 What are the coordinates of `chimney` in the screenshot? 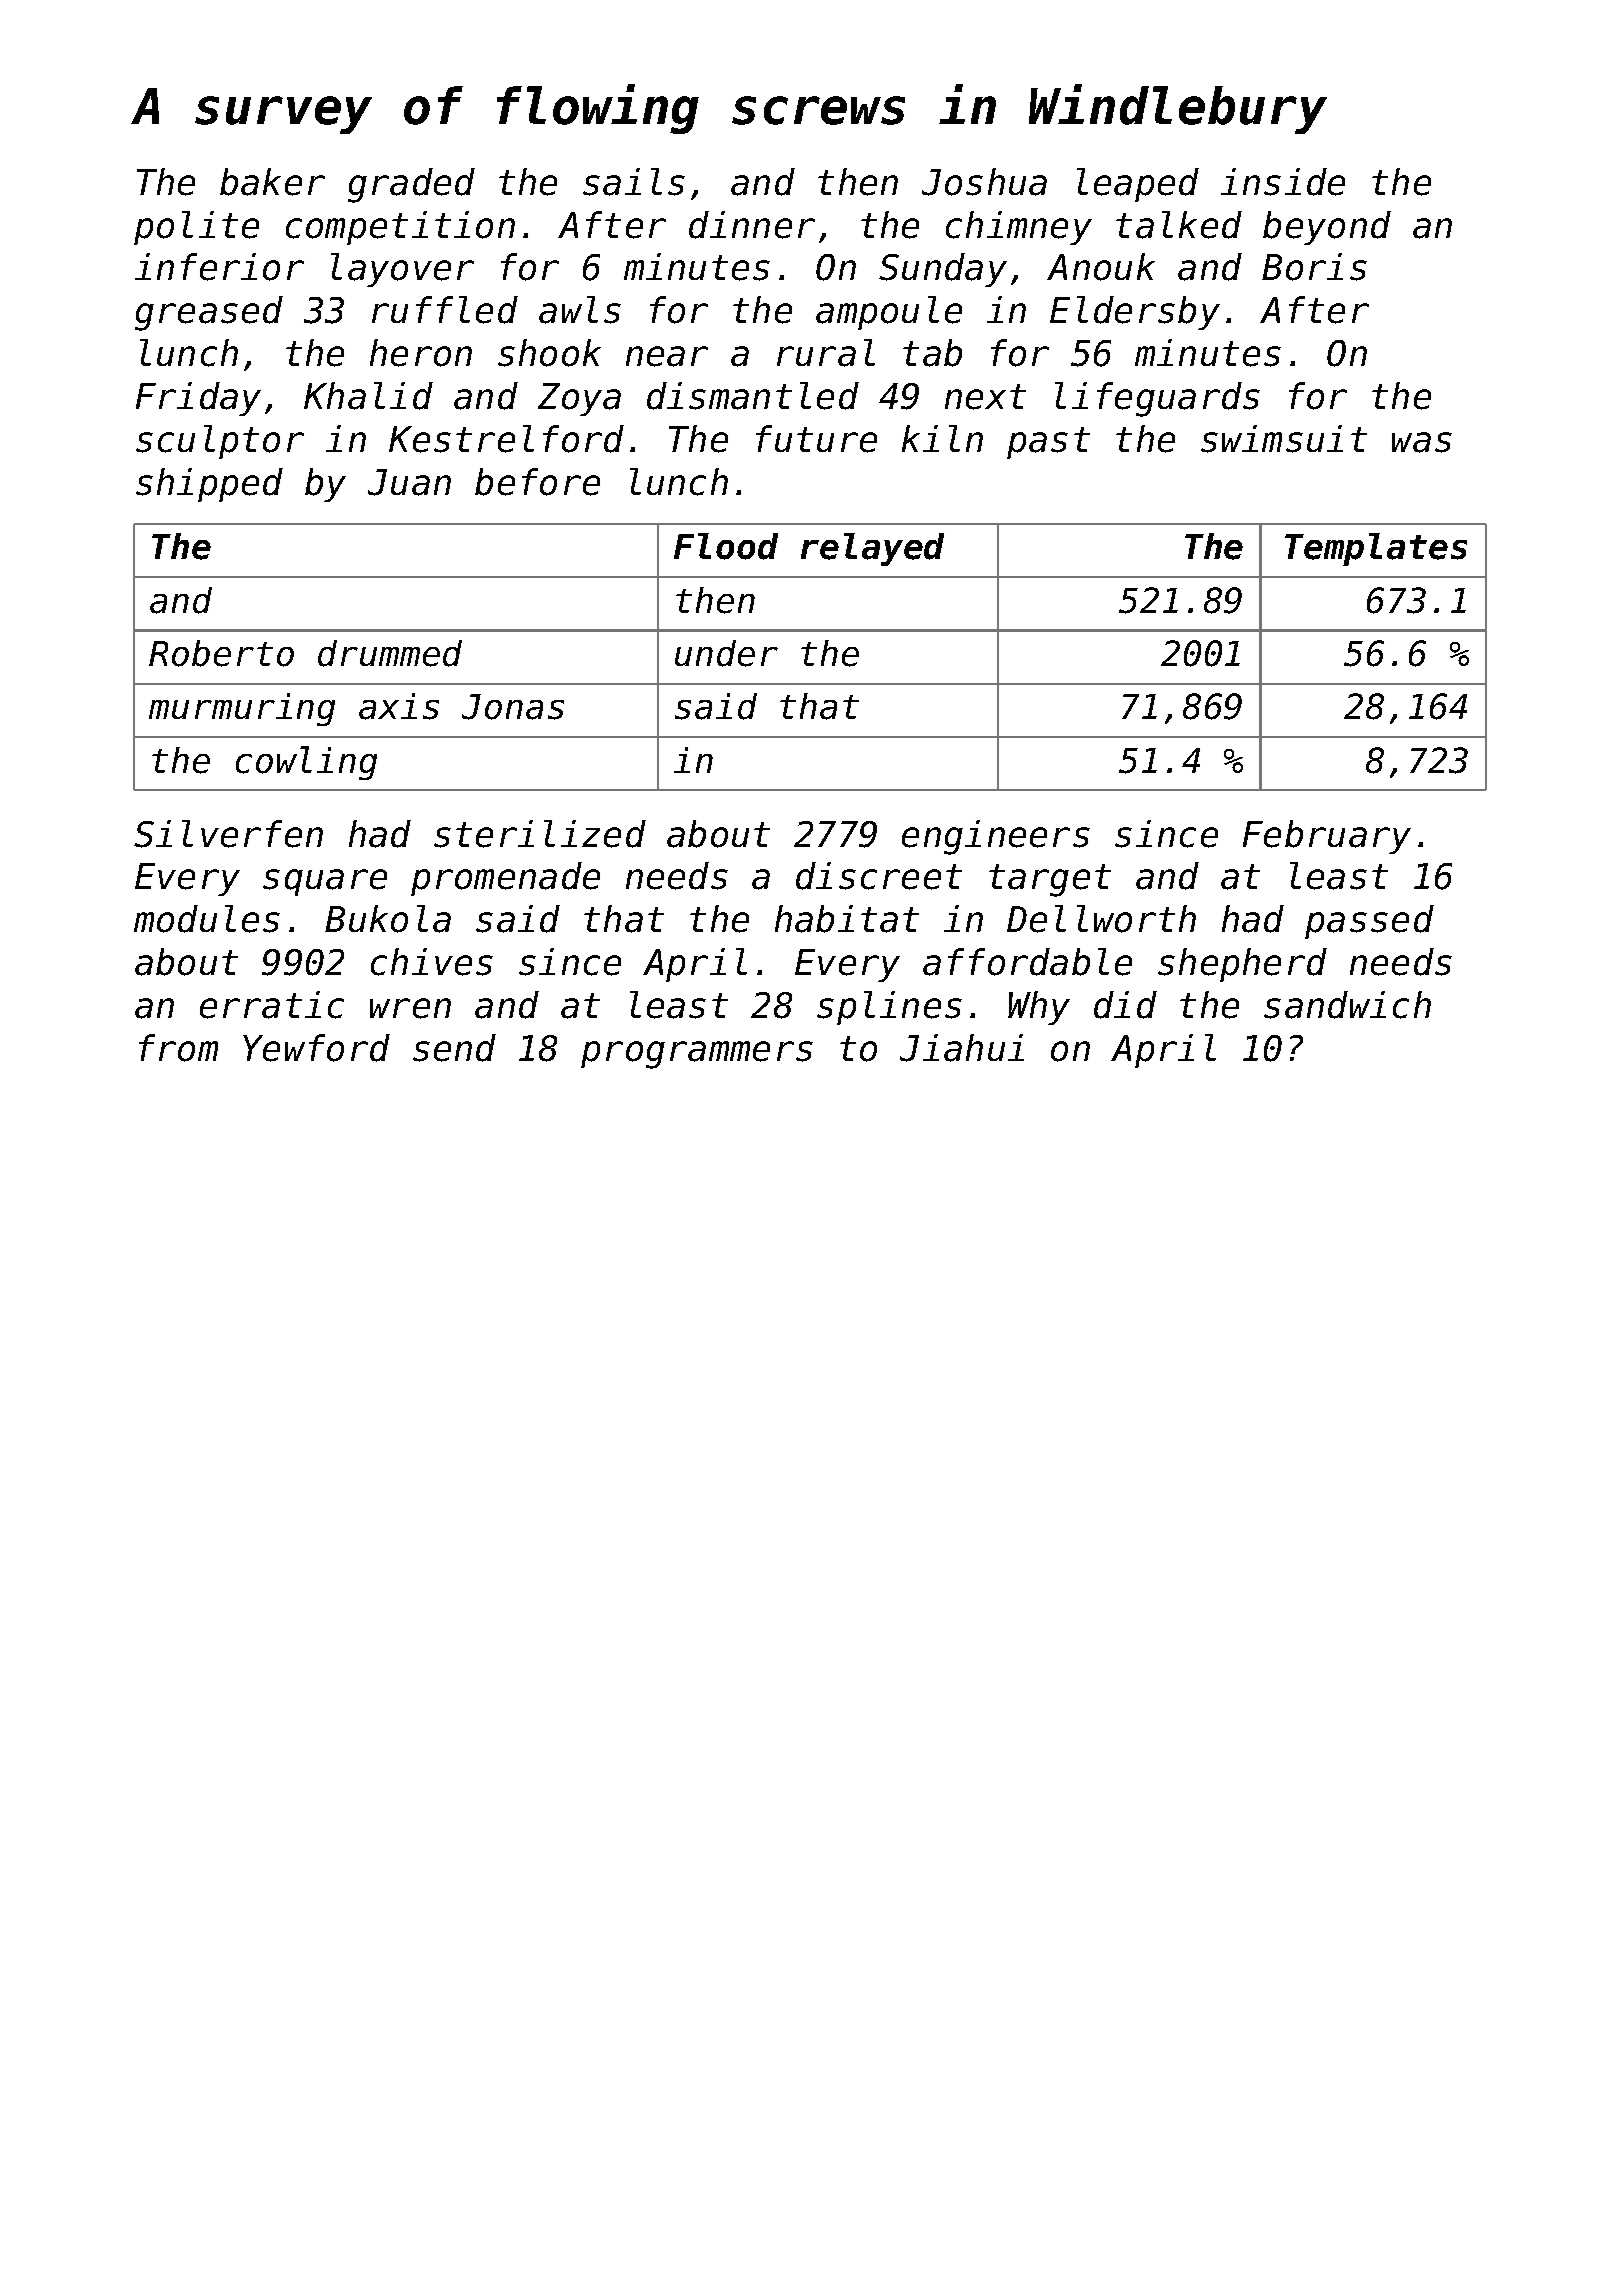 It's located at (1019, 228).
